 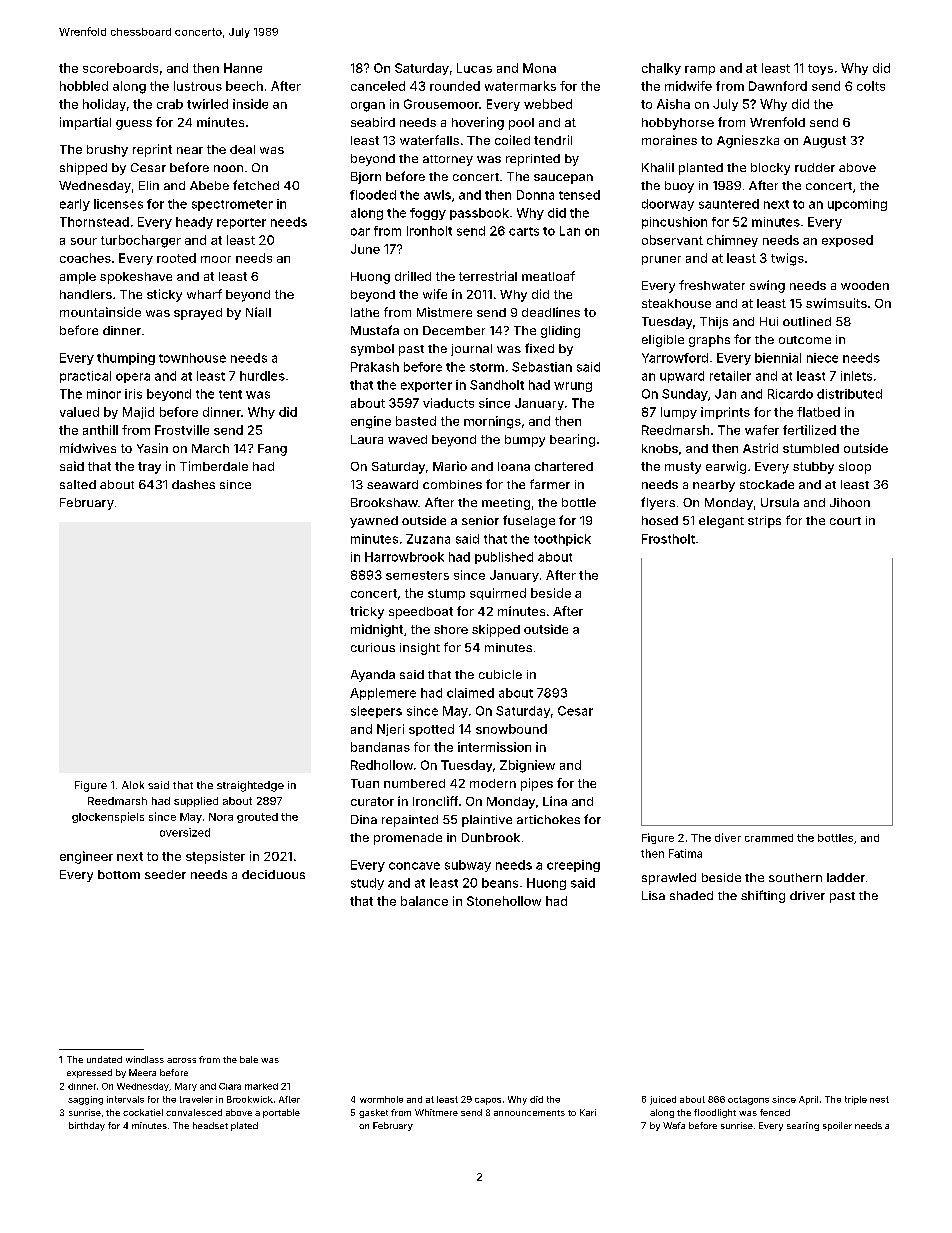 I want to click on outlined, so click(x=807, y=321).
